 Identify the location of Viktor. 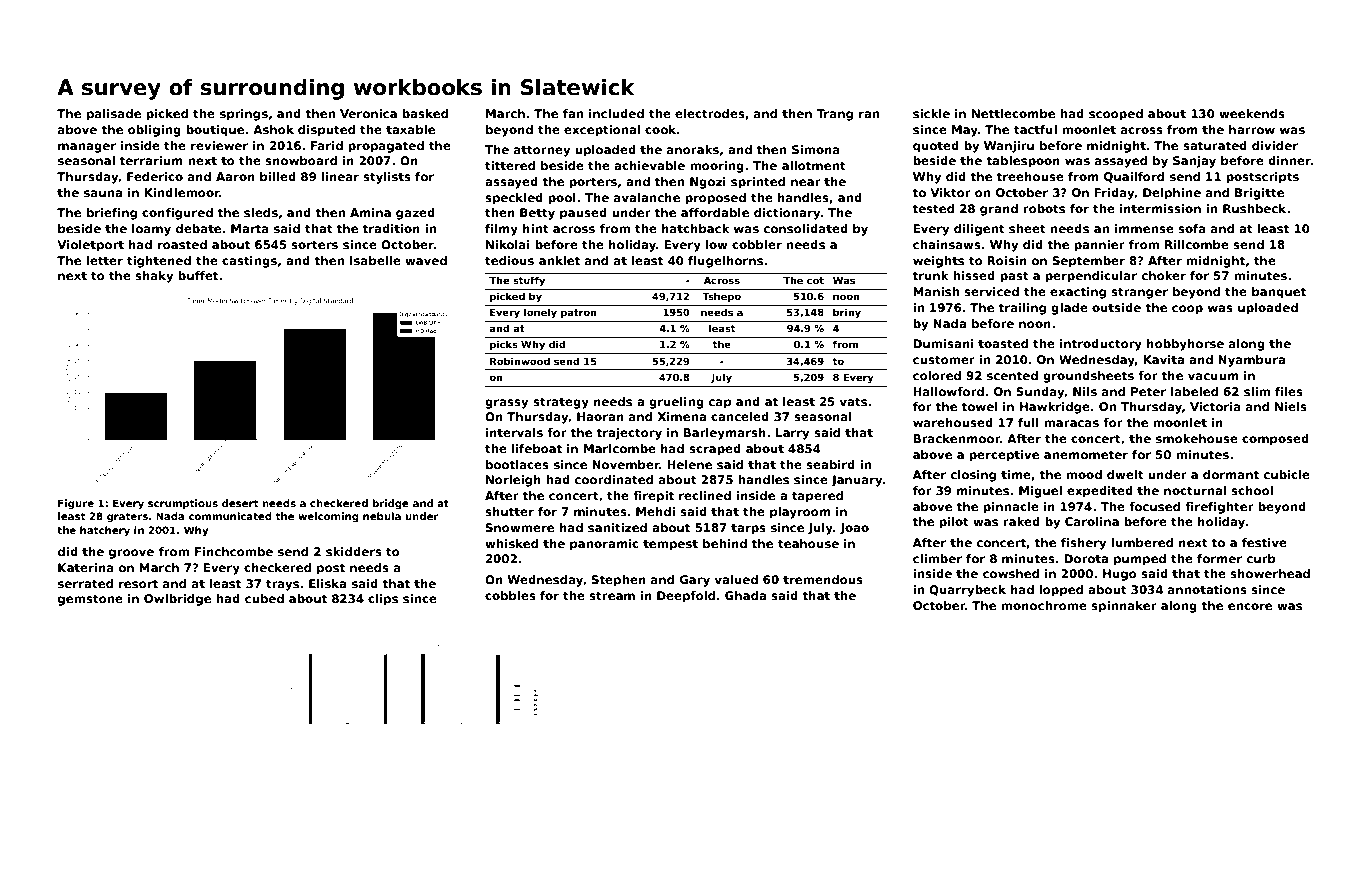
(950, 192).
